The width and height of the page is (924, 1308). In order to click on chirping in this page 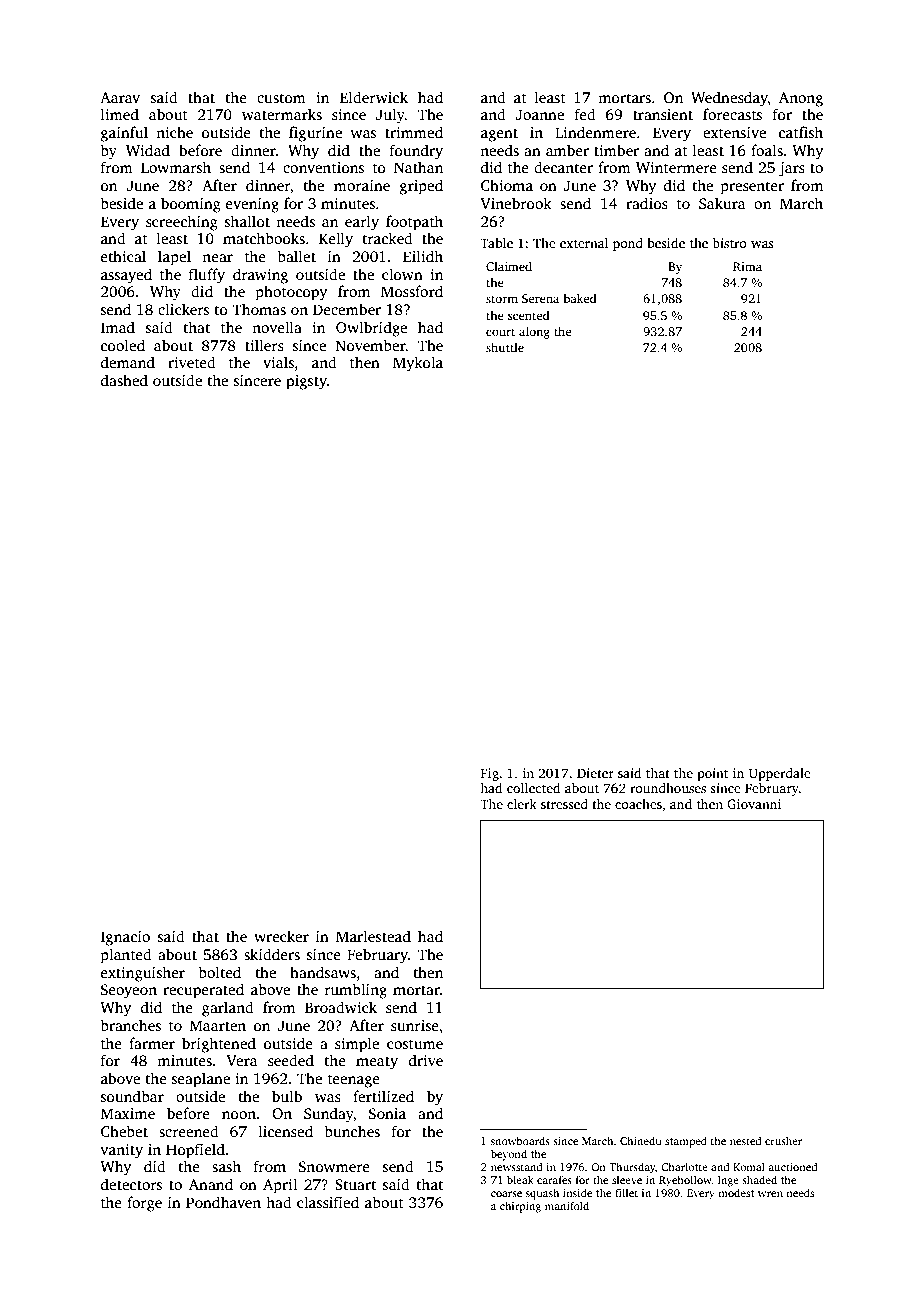, I will do `click(520, 1207)`.
